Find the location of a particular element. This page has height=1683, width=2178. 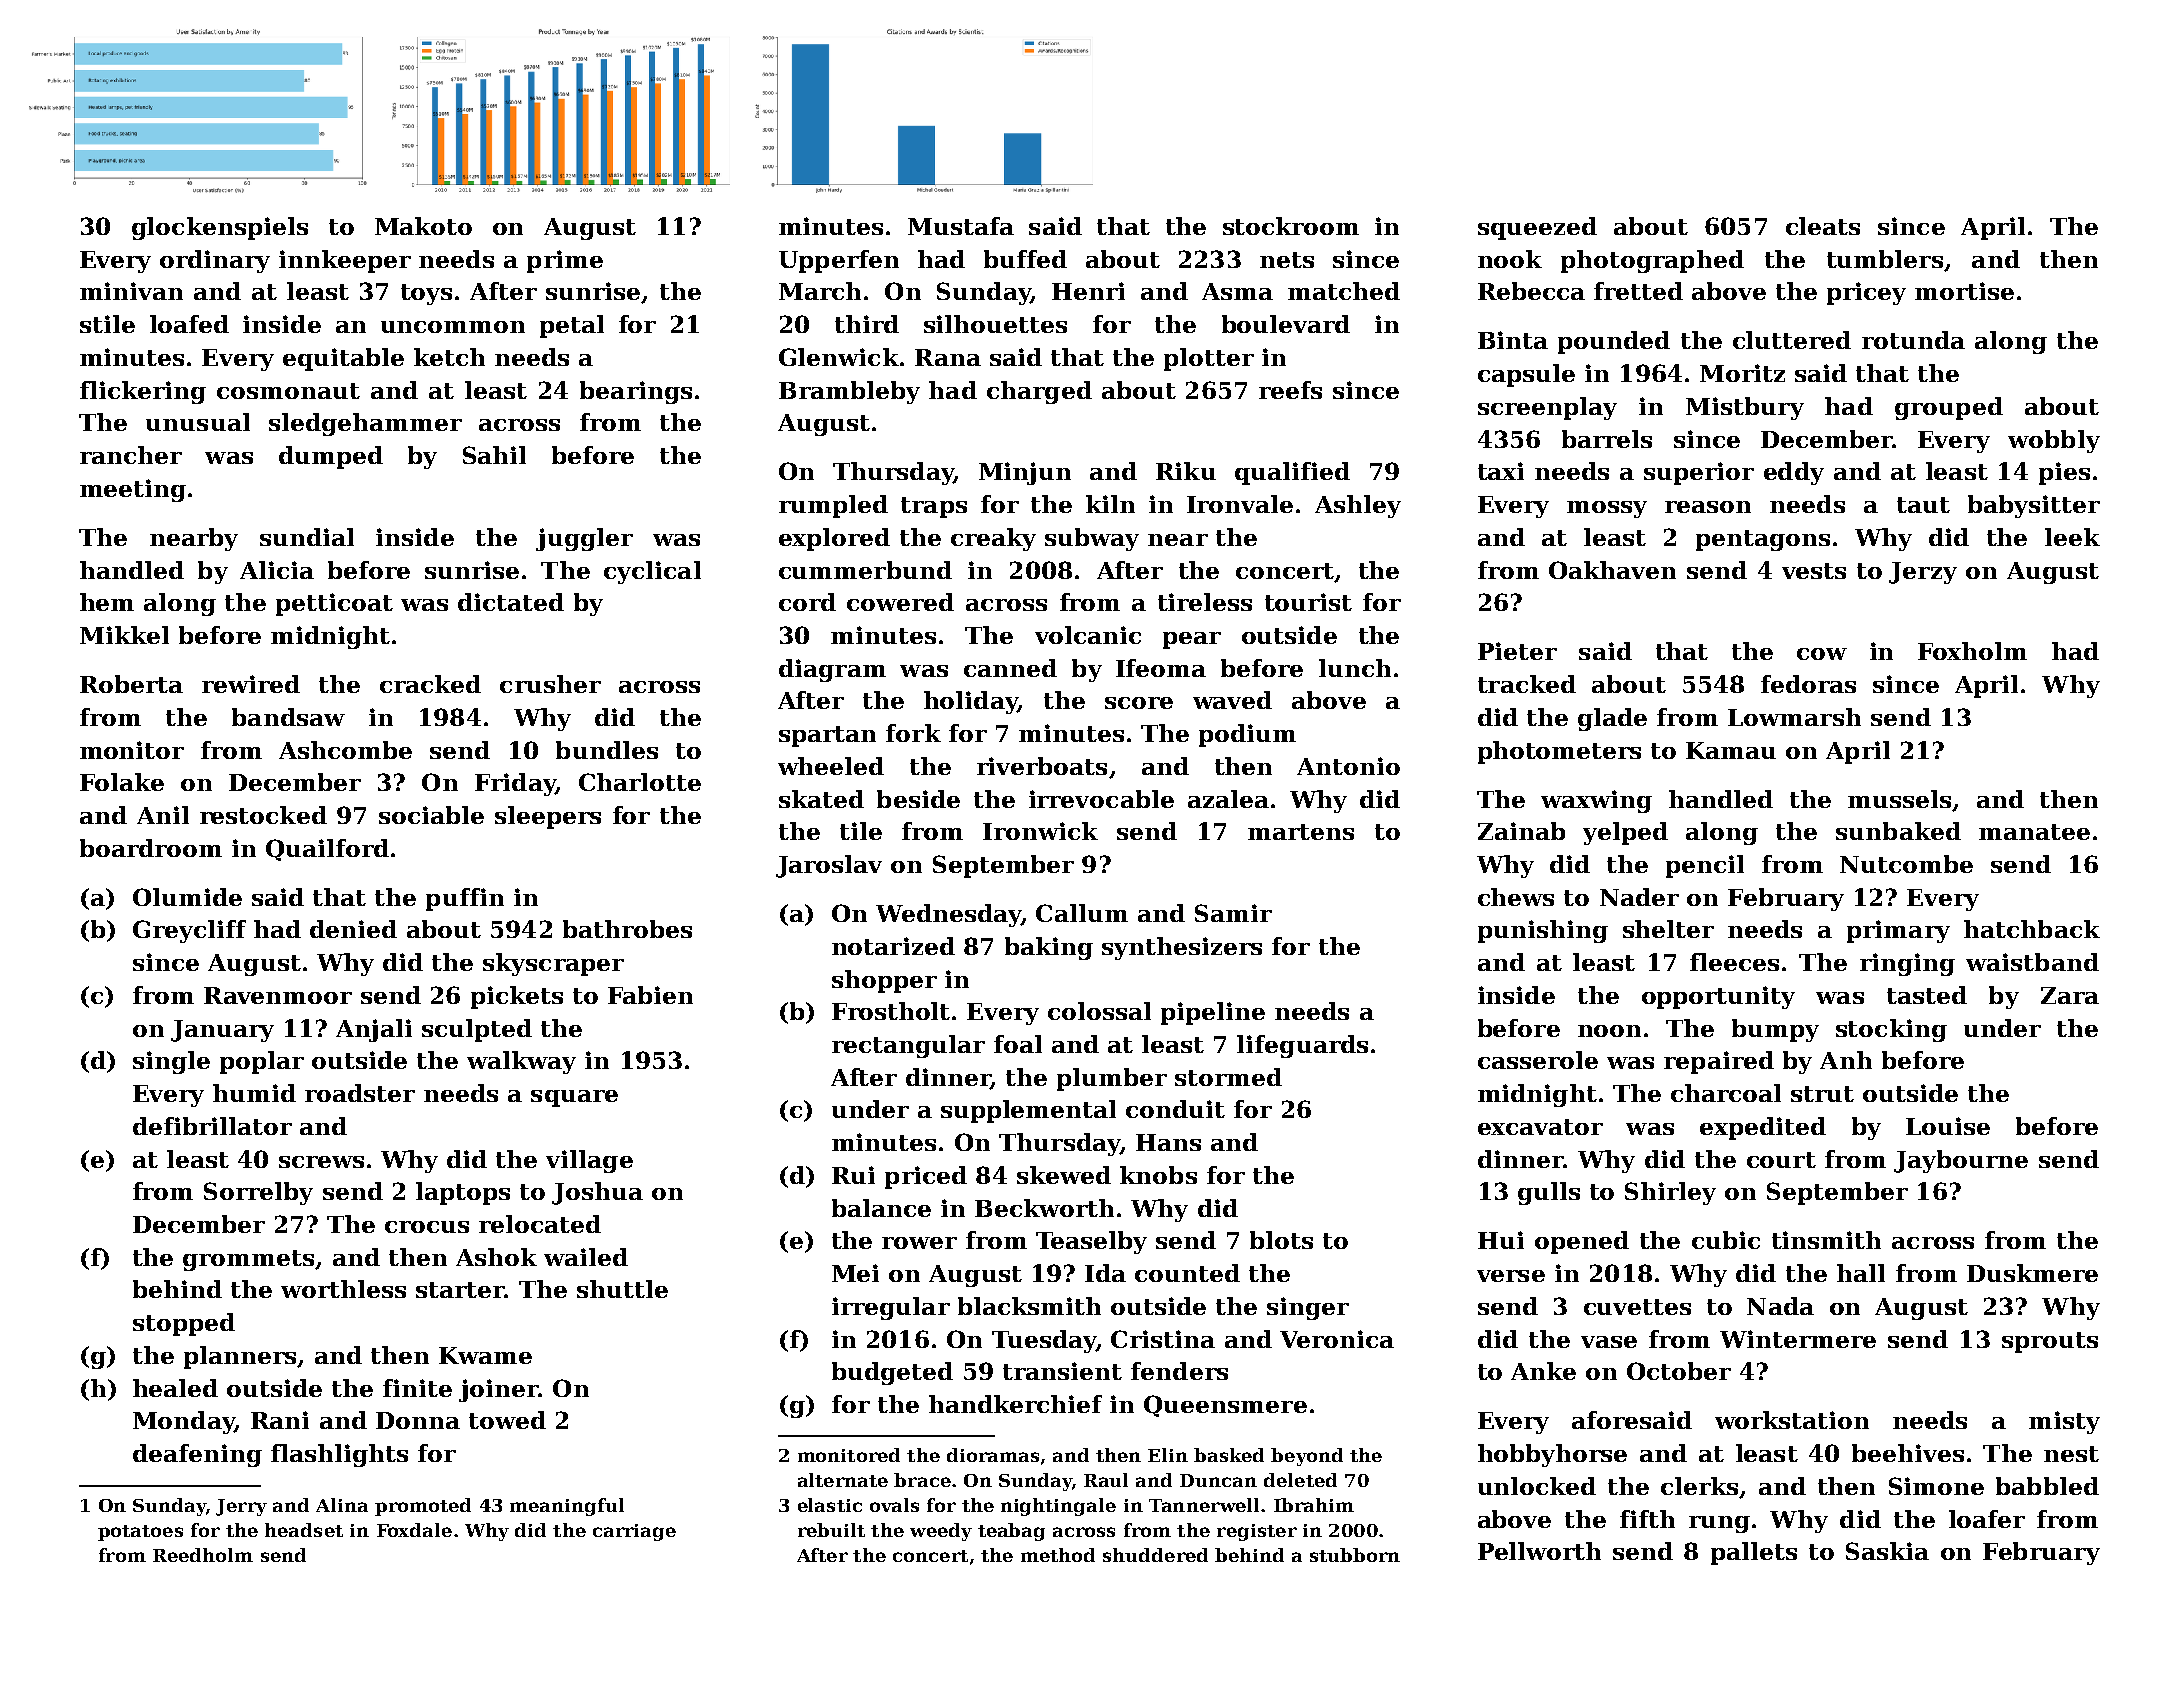

Ironwick is located at coordinates (1040, 831).
